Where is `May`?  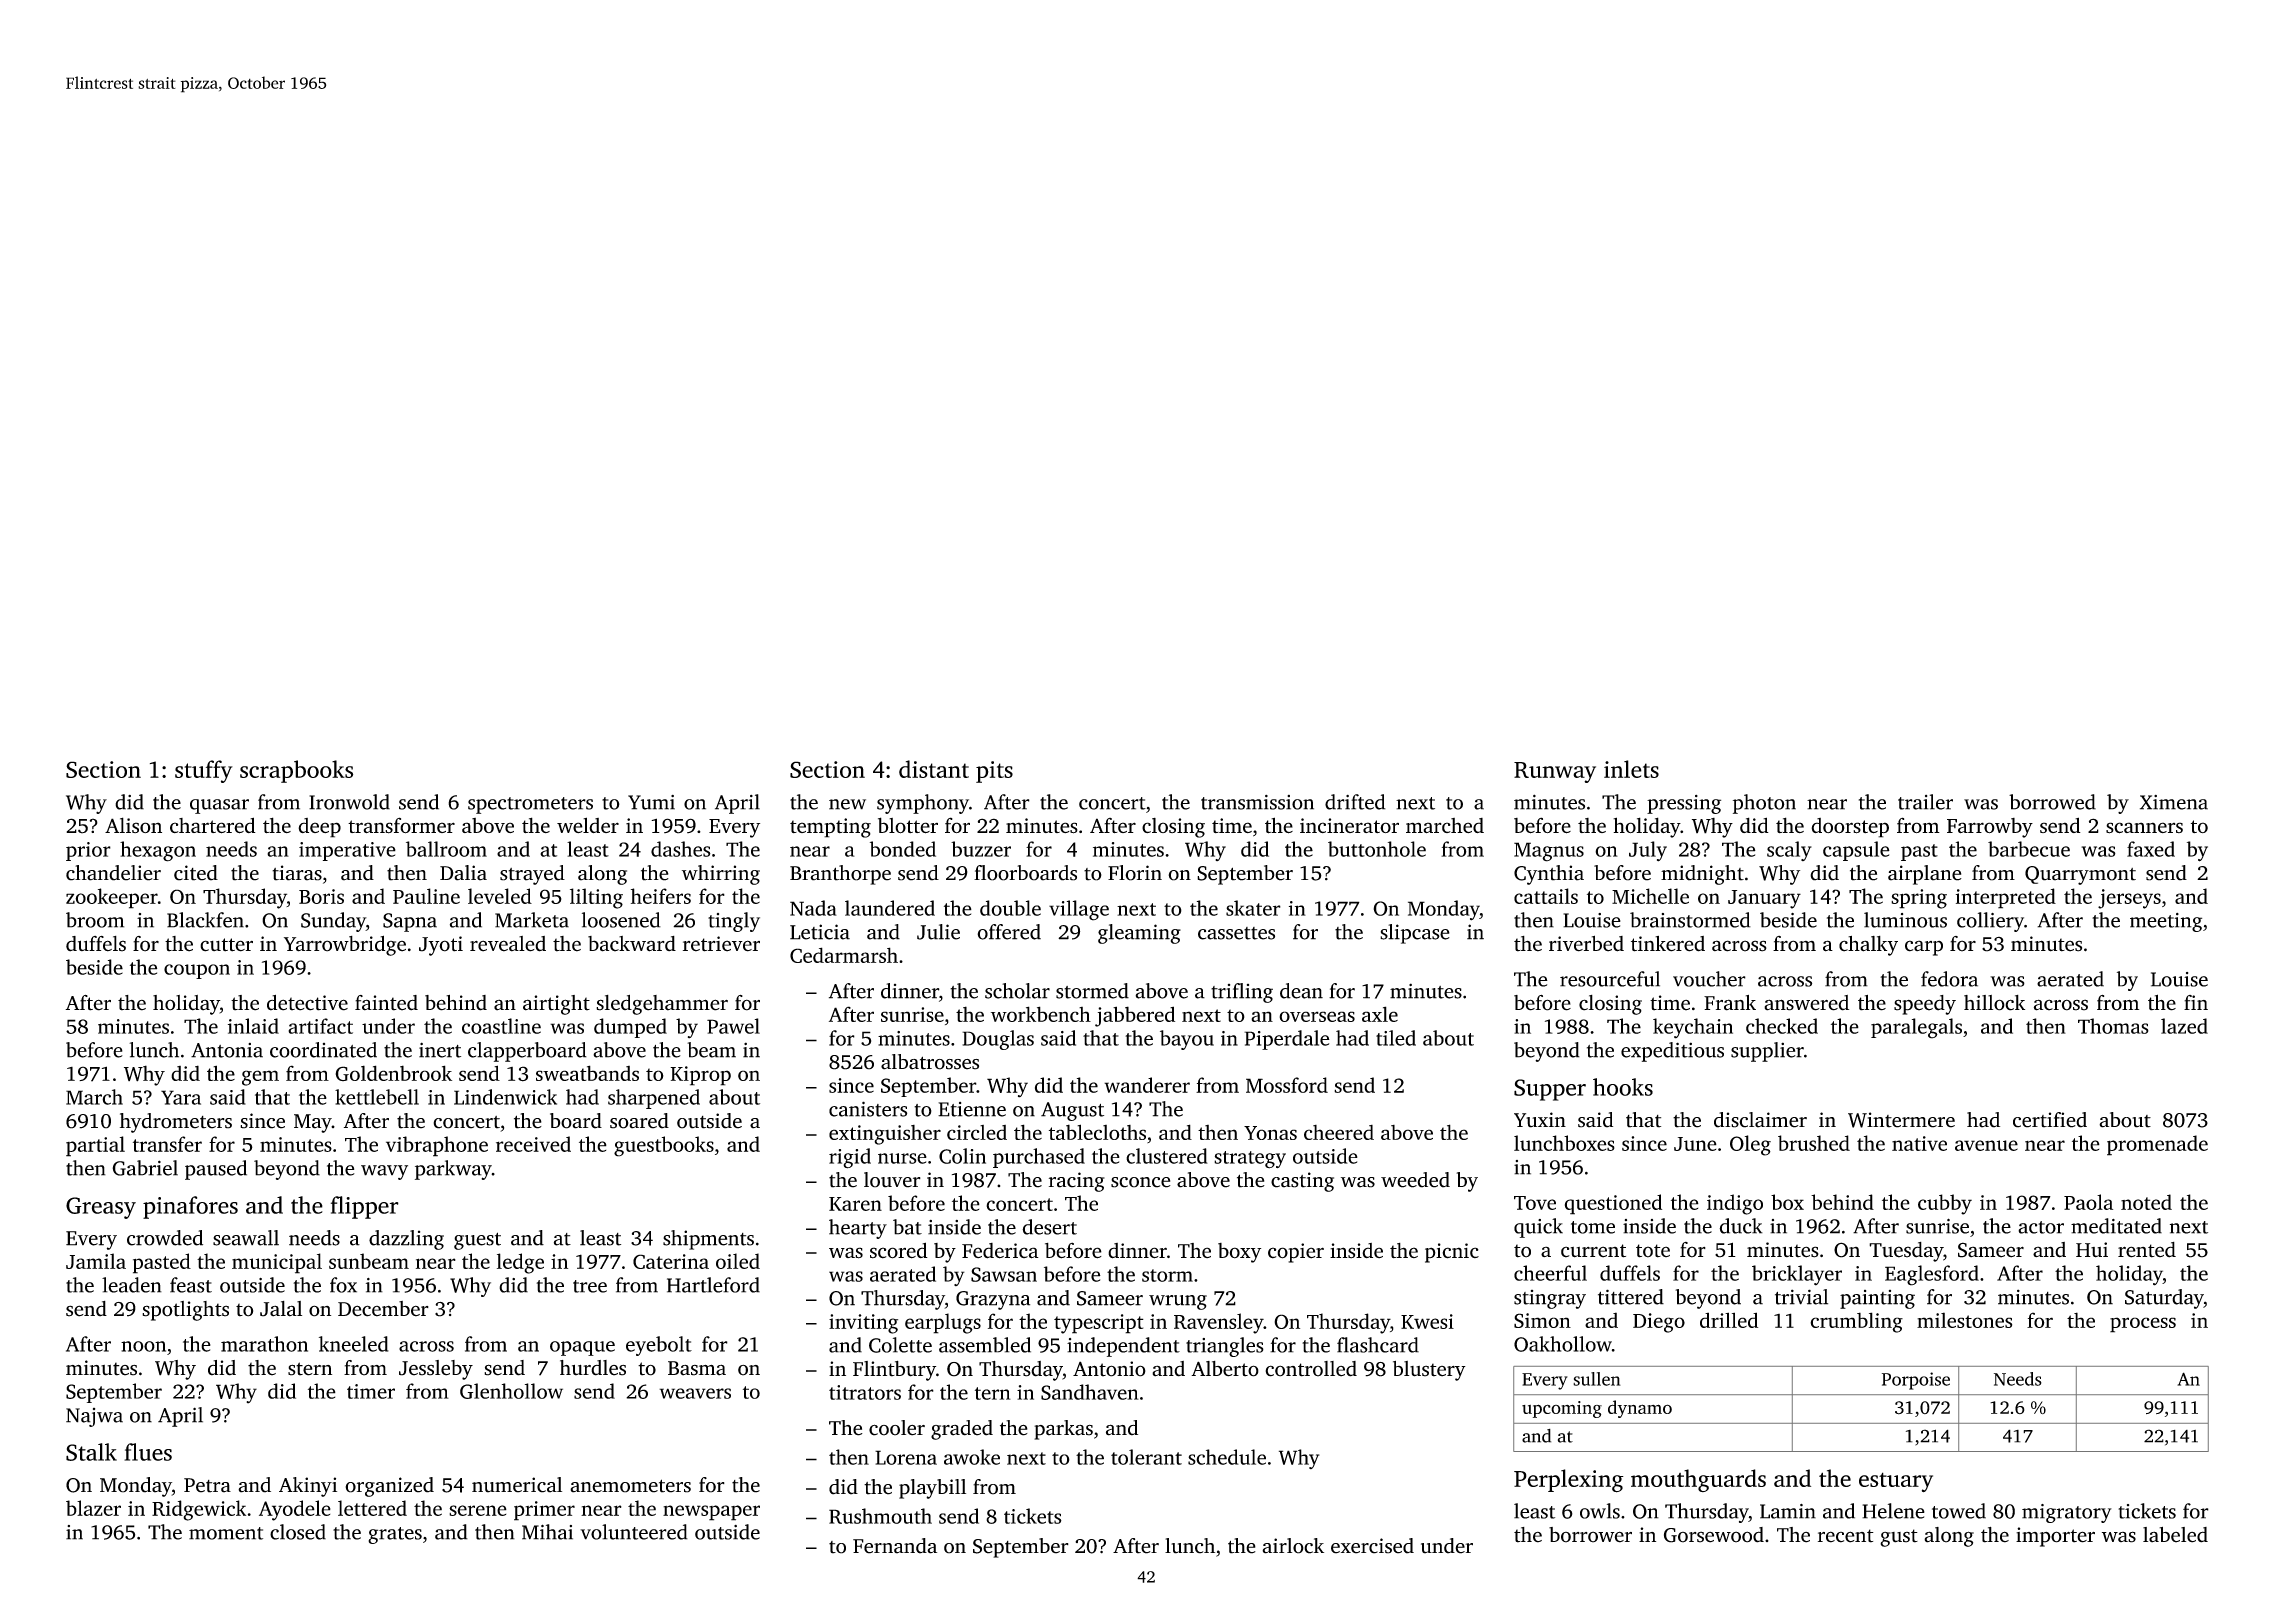 May is located at coordinates (313, 1123).
